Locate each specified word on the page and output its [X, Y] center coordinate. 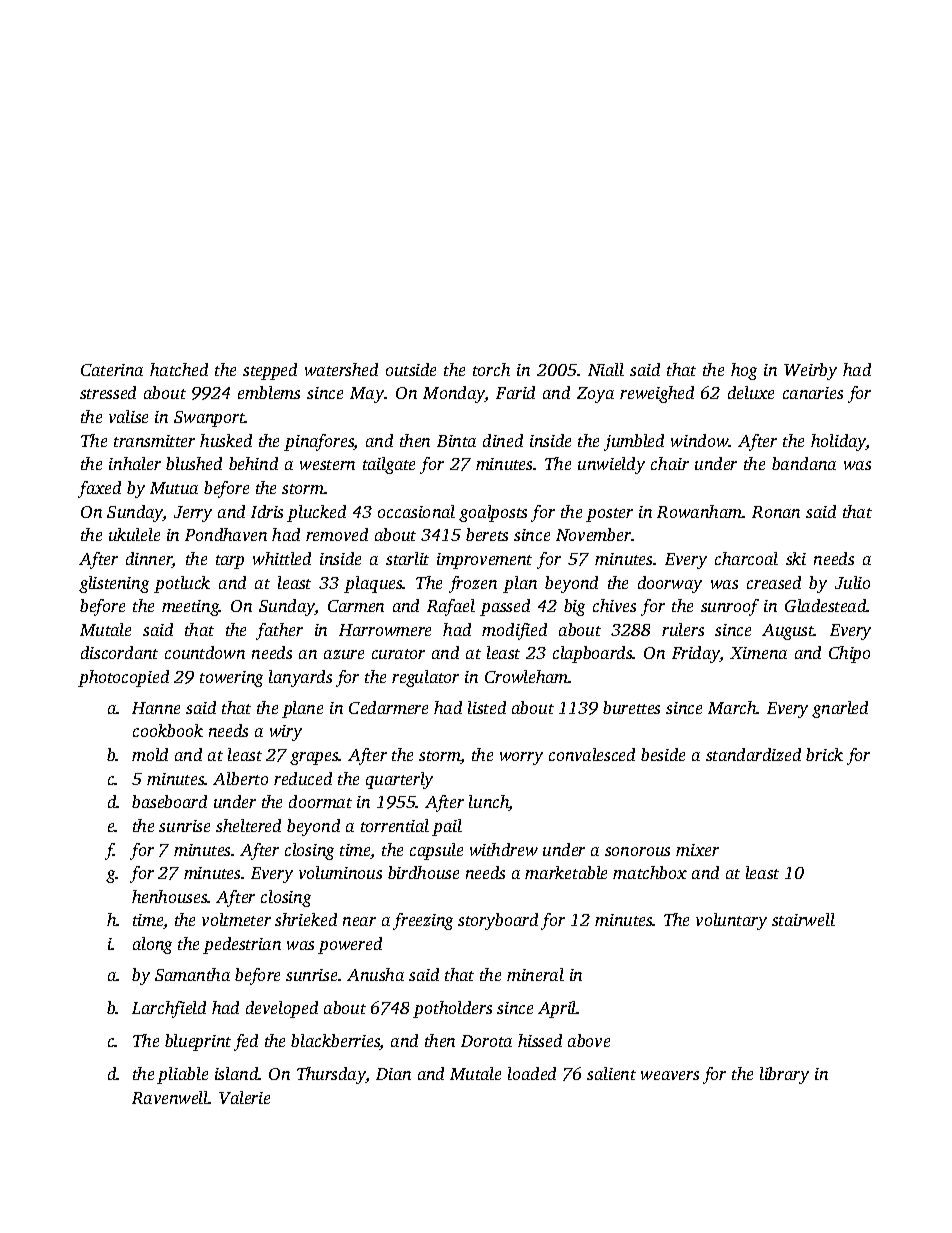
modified [514, 631]
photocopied [123, 678]
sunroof [730, 607]
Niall [606, 369]
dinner [149, 560]
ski [796, 558]
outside [411, 369]
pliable [182, 1075]
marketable [566, 872]
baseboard [169, 801]
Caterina [112, 370]
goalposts [493, 513]
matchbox [650, 872]
